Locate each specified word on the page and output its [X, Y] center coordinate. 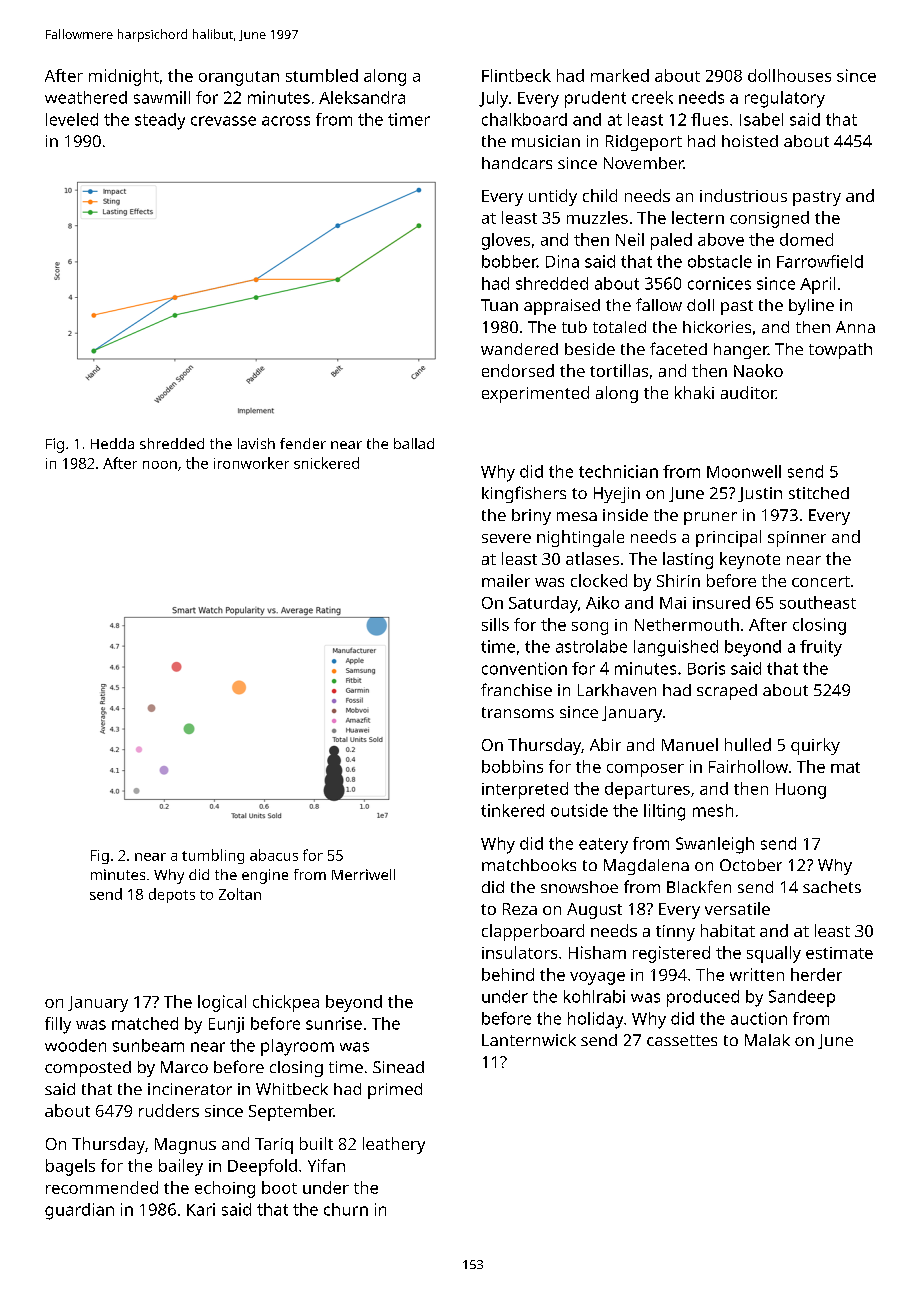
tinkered [512, 810]
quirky [815, 746]
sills [495, 624]
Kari [201, 1209]
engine [265, 876]
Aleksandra [362, 97]
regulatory [785, 99]
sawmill [162, 97]
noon [160, 465]
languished [676, 648]
